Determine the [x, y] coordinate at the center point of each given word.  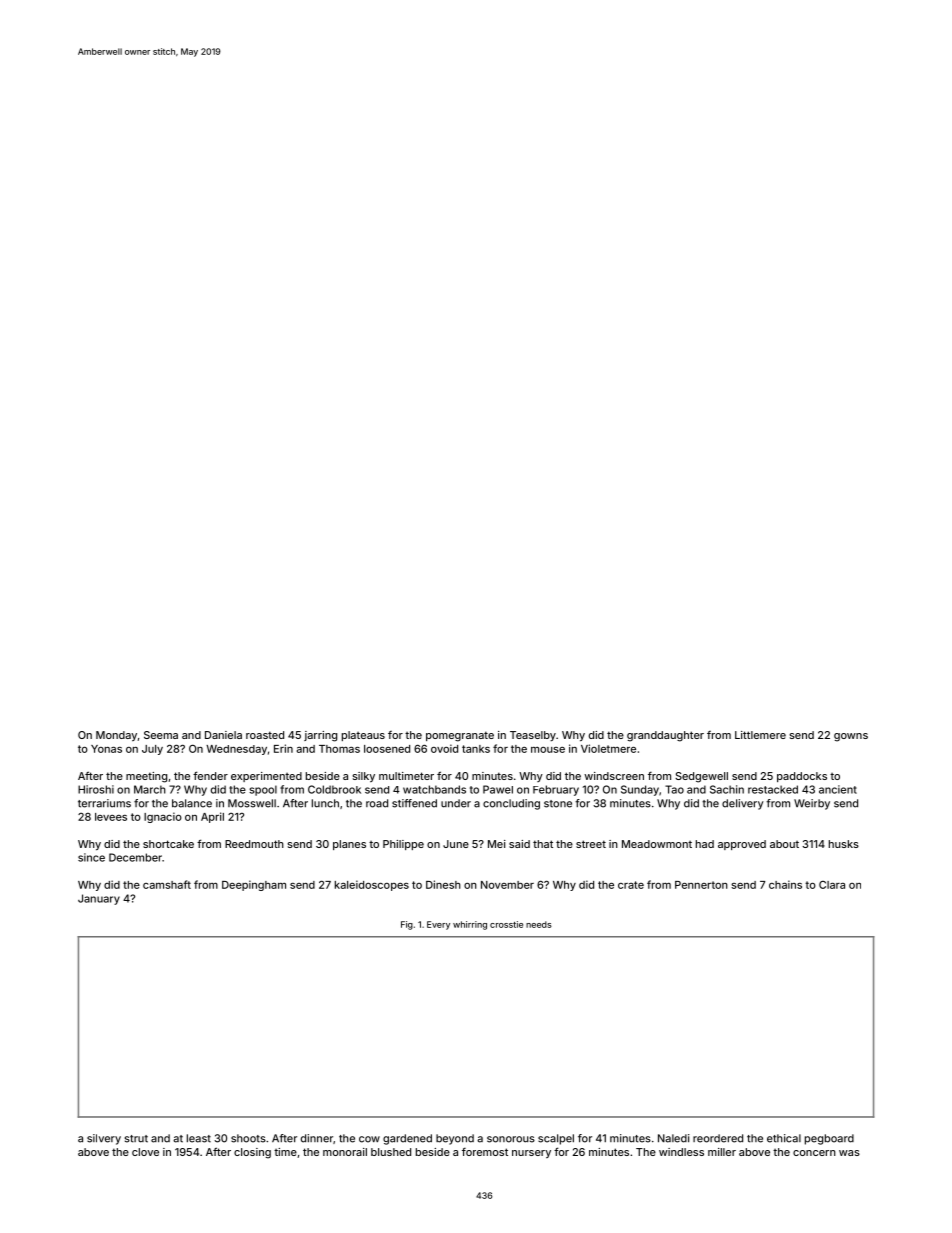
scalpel [556, 1139]
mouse [548, 749]
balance [192, 803]
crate [631, 885]
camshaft [167, 884]
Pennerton [701, 885]
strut [136, 1139]
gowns [851, 737]
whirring [470, 925]
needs [539, 924]
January [99, 899]
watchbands [434, 789]
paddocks [802, 777]
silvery [104, 1139]
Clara [832, 885]
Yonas [106, 749]
